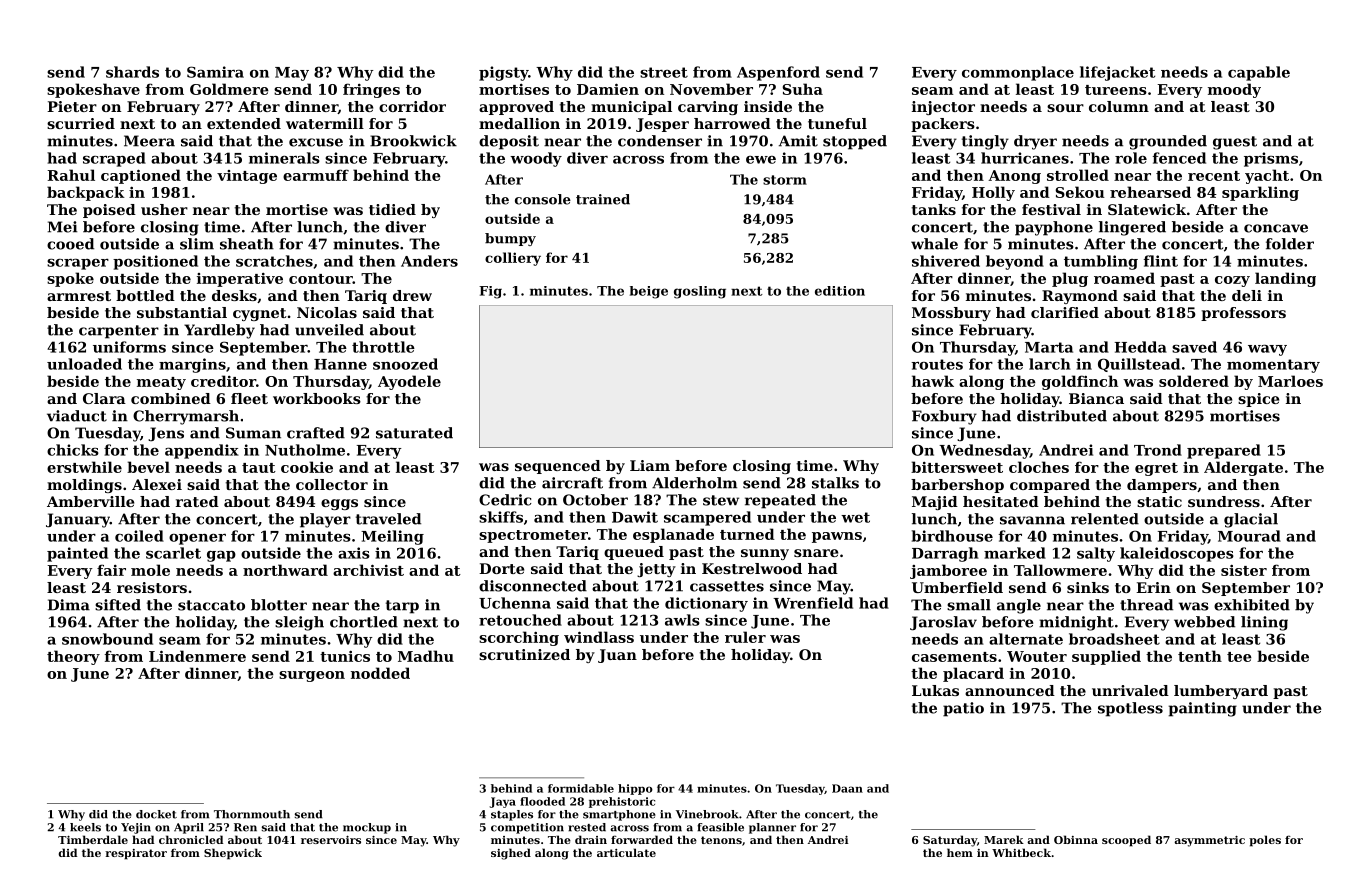  What do you see at coordinates (1203, 709) in the screenshot?
I see `painting` at bounding box center [1203, 709].
